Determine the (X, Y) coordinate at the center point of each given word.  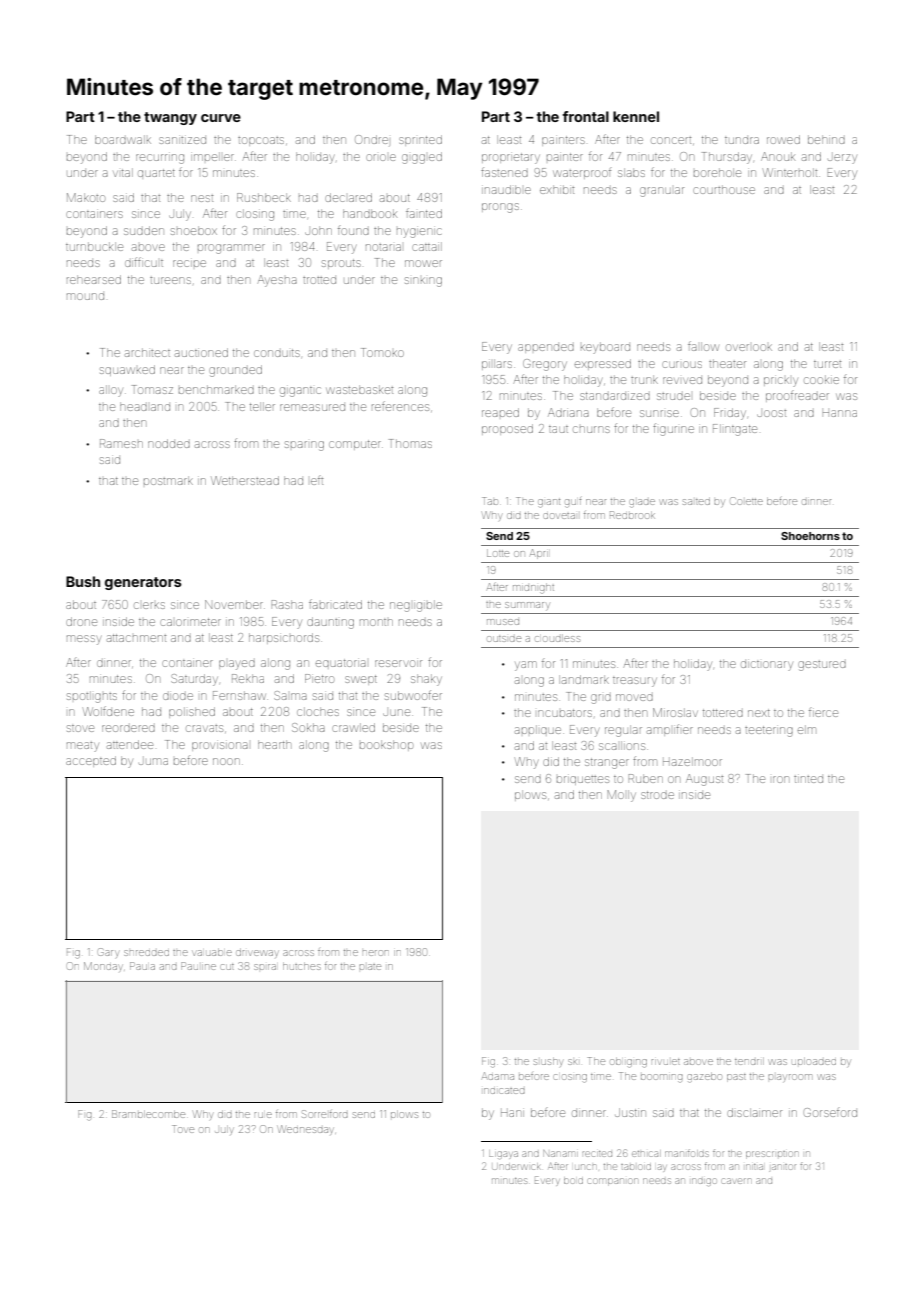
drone (81, 621)
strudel (673, 396)
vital (123, 172)
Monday (103, 966)
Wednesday (306, 1129)
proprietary (511, 158)
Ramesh (121, 443)
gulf (573, 502)
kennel (636, 116)
